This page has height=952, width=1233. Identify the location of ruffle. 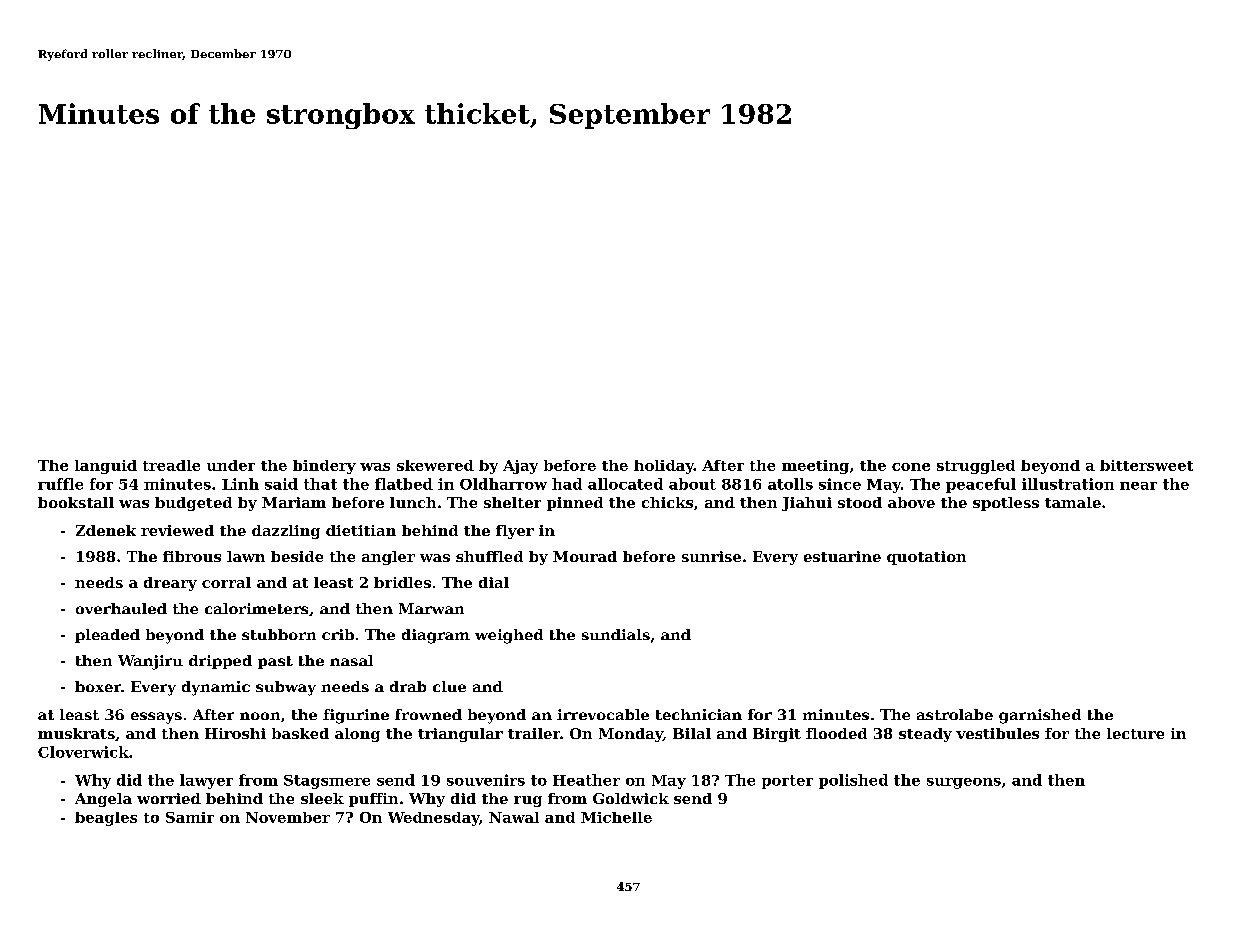
(60, 484).
